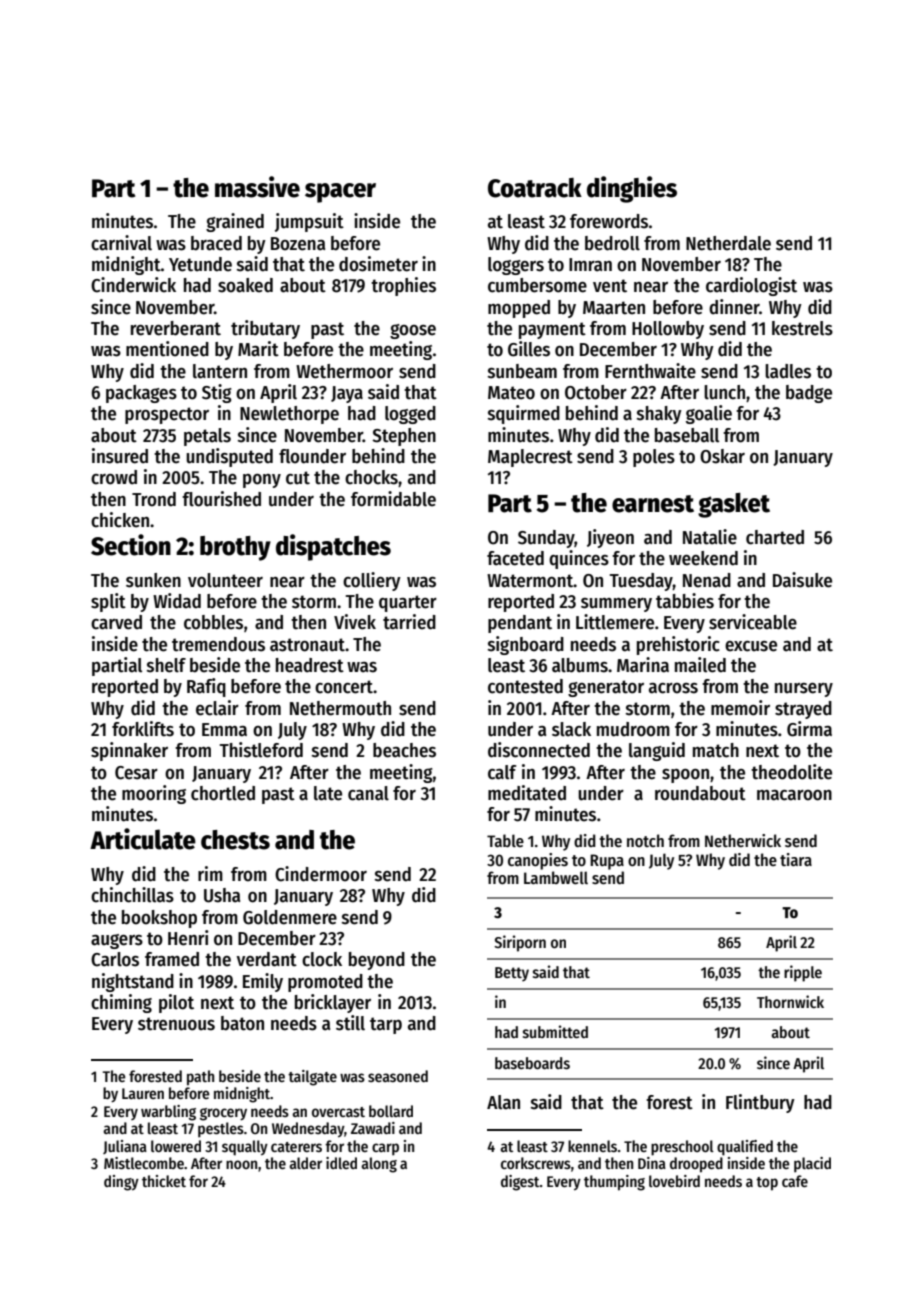 Image resolution: width=924 pixels, height=1311 pixels. What do you see at coordinates (257, 187) in the image?
I see `massive` at bounding box center [257, 187].
